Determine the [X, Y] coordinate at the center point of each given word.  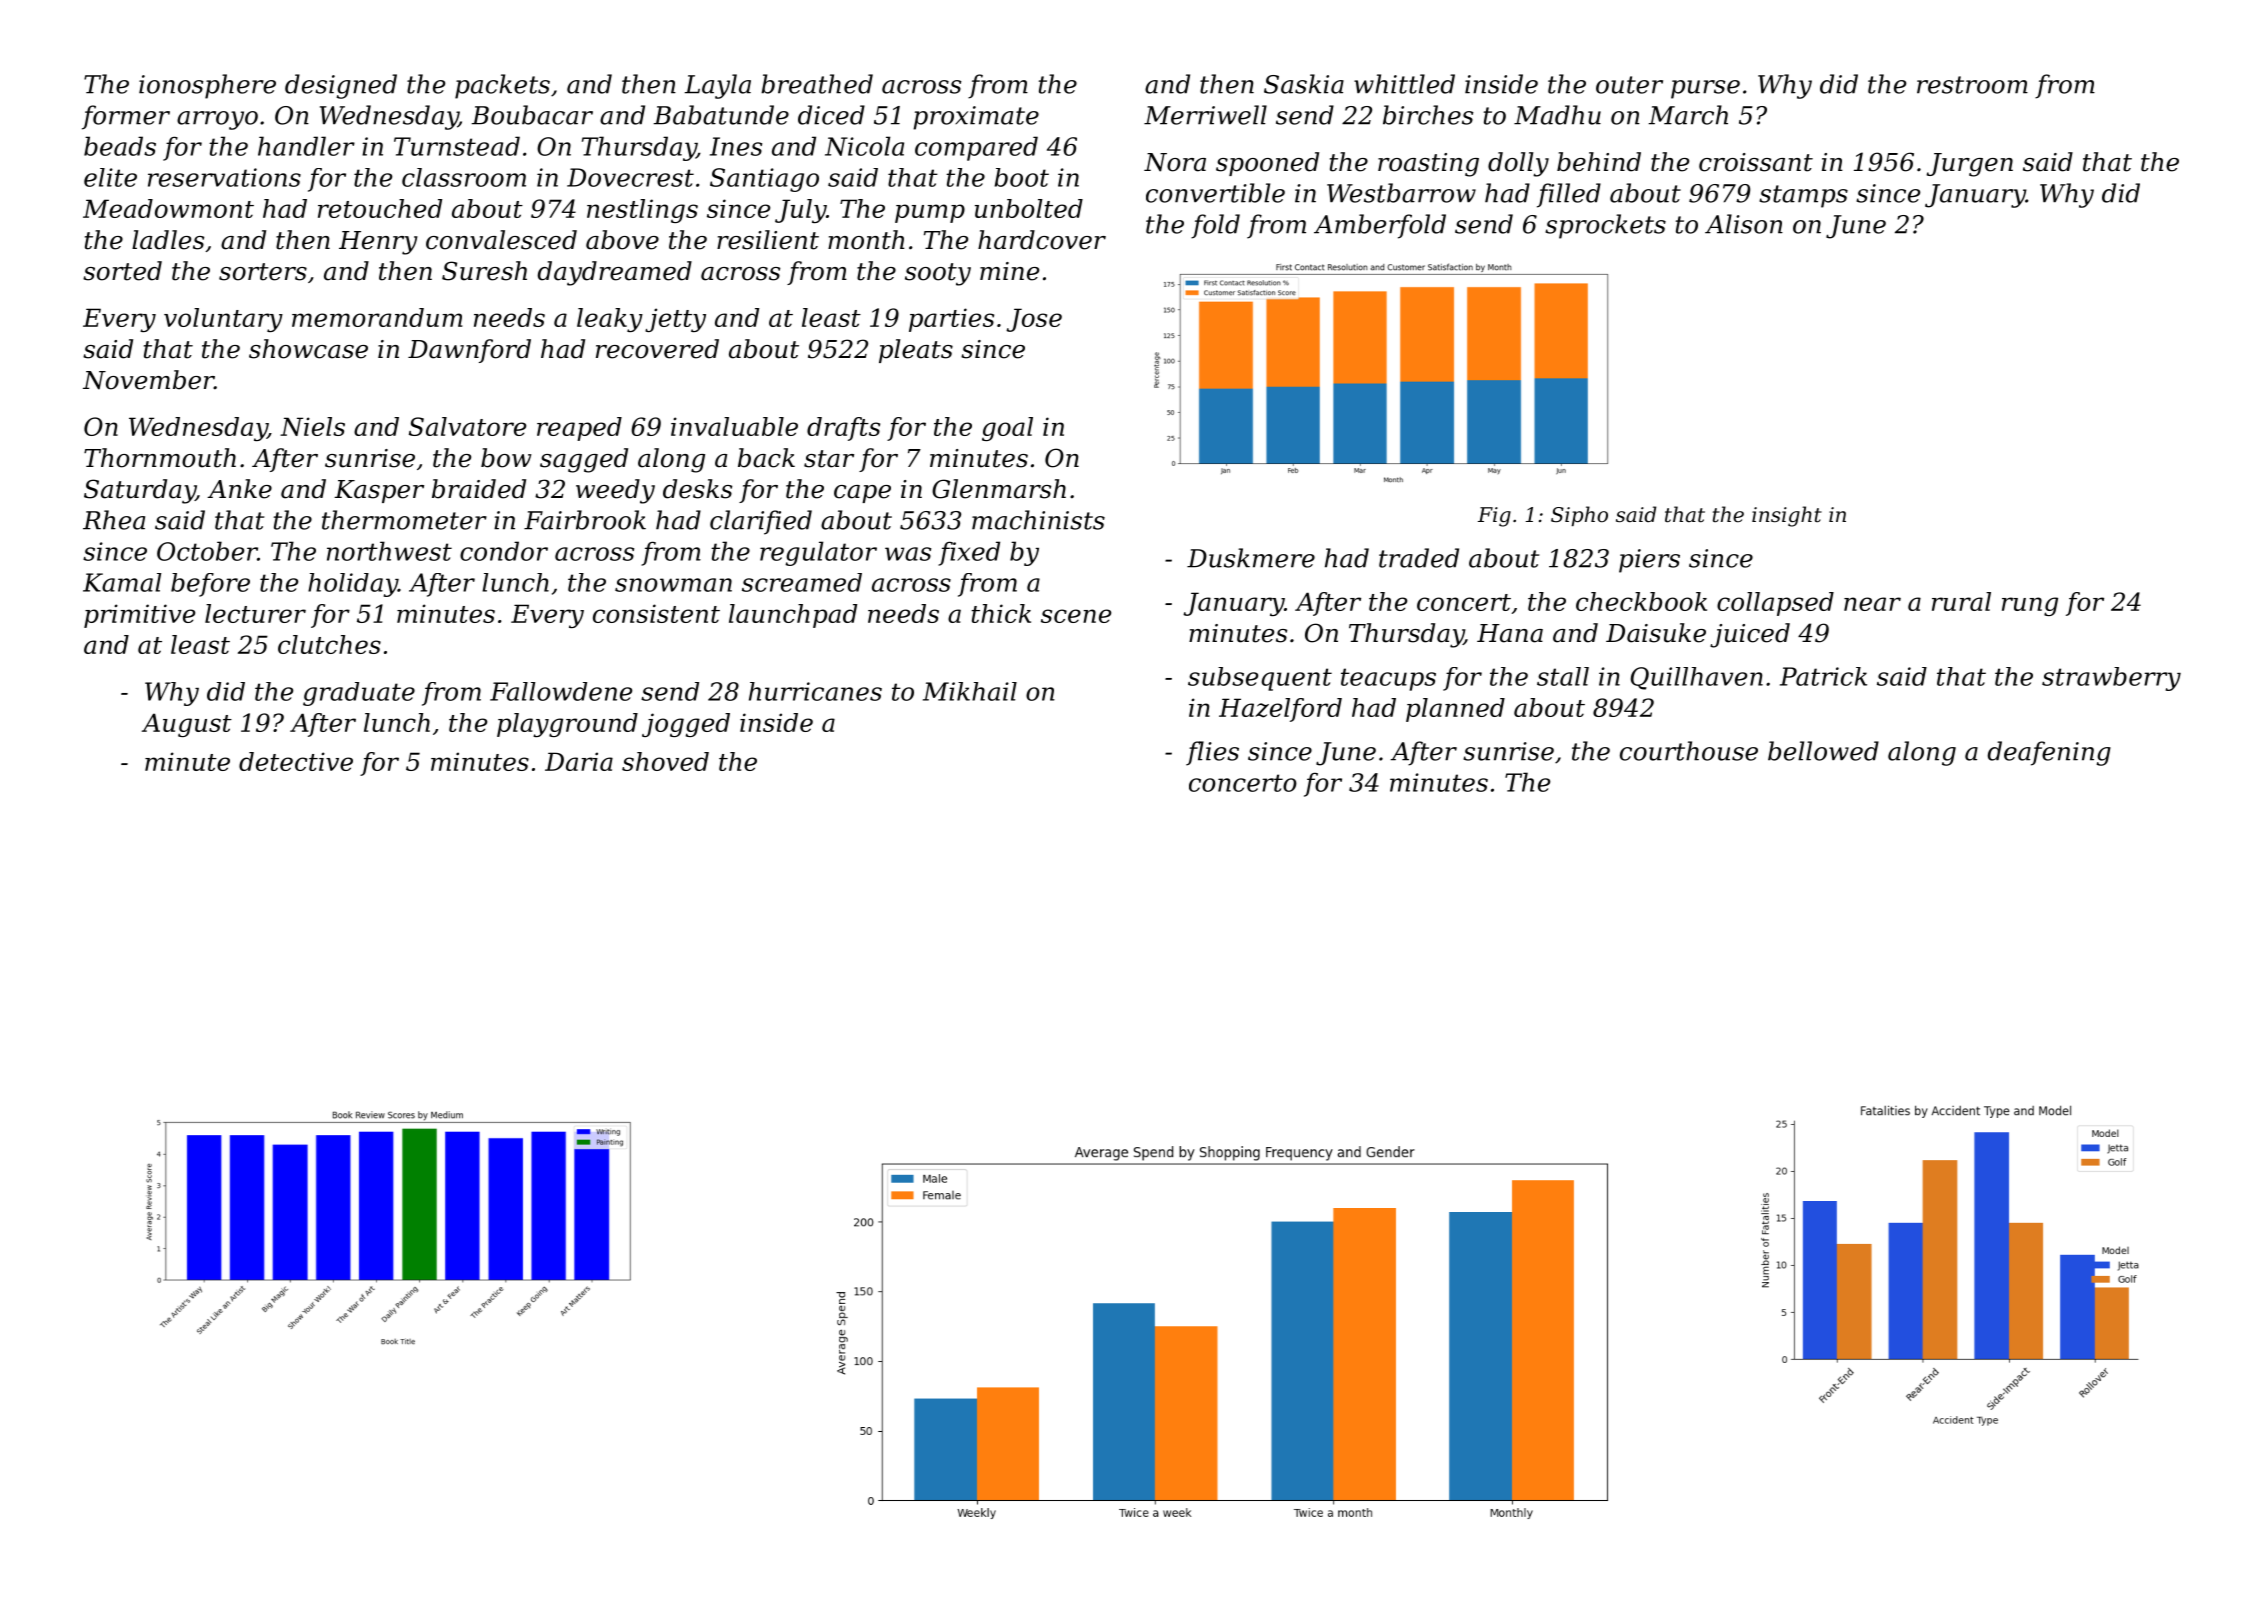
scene [1076, 616]
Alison [1744, 224]
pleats [916, 351]
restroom [1972, 85]
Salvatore [467, 426]
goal [1007, 429]
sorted [122, 271]
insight [1787, 516]
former [126, 117]
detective [296, 761]
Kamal [122, 582]
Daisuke [1656, 633]
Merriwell [1205, 115]
